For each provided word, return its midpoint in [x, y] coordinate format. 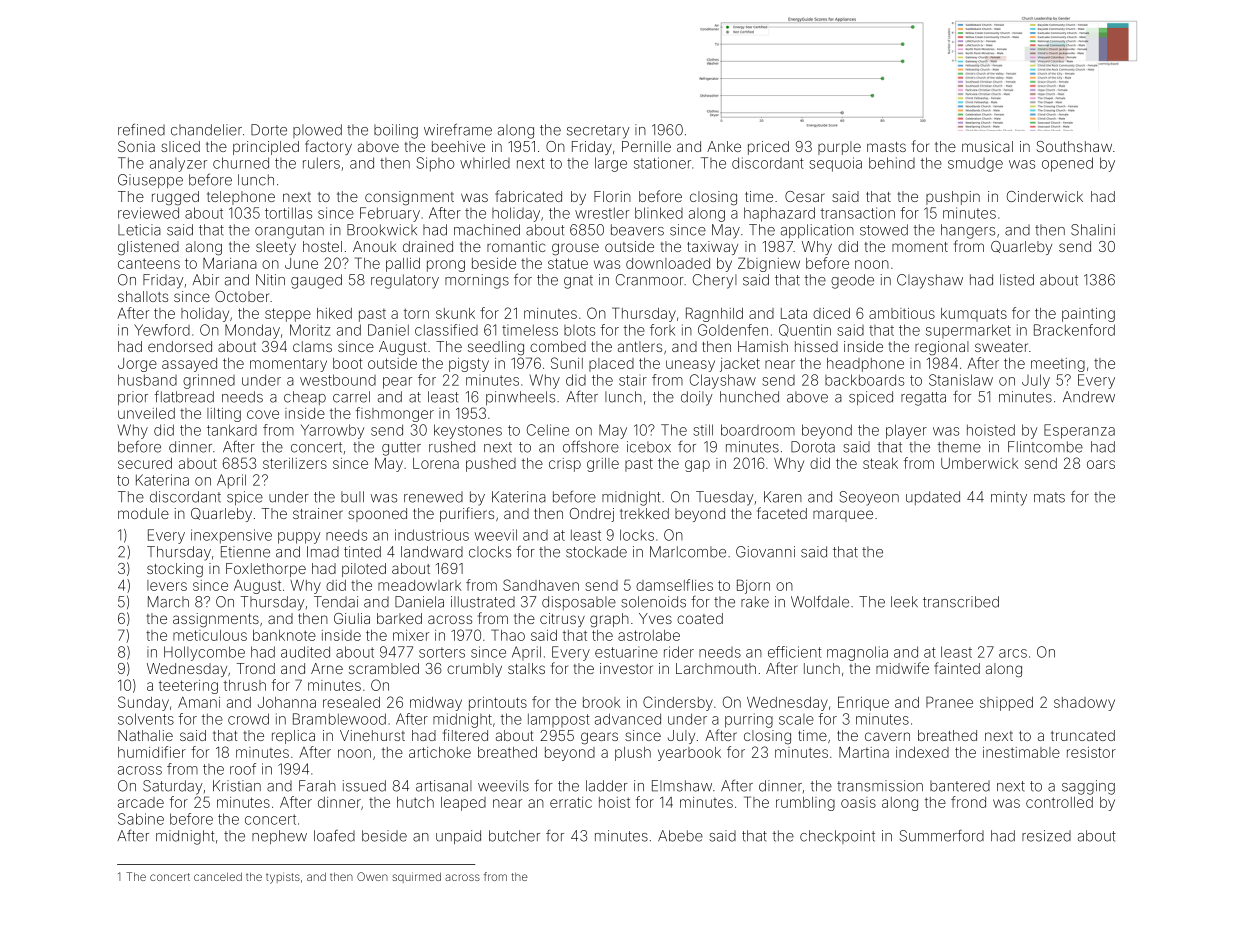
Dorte [269, 130]
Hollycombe [204, 653]
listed [1017, 280]
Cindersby [678, 703]
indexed [922, 752]
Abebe [680, 836]
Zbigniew [769, 264]
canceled [218, 876]
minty [1009, 498]
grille [603, 465]
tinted [362, 552]
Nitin [270, 280]
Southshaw [1074, 146]
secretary [598, 132]
